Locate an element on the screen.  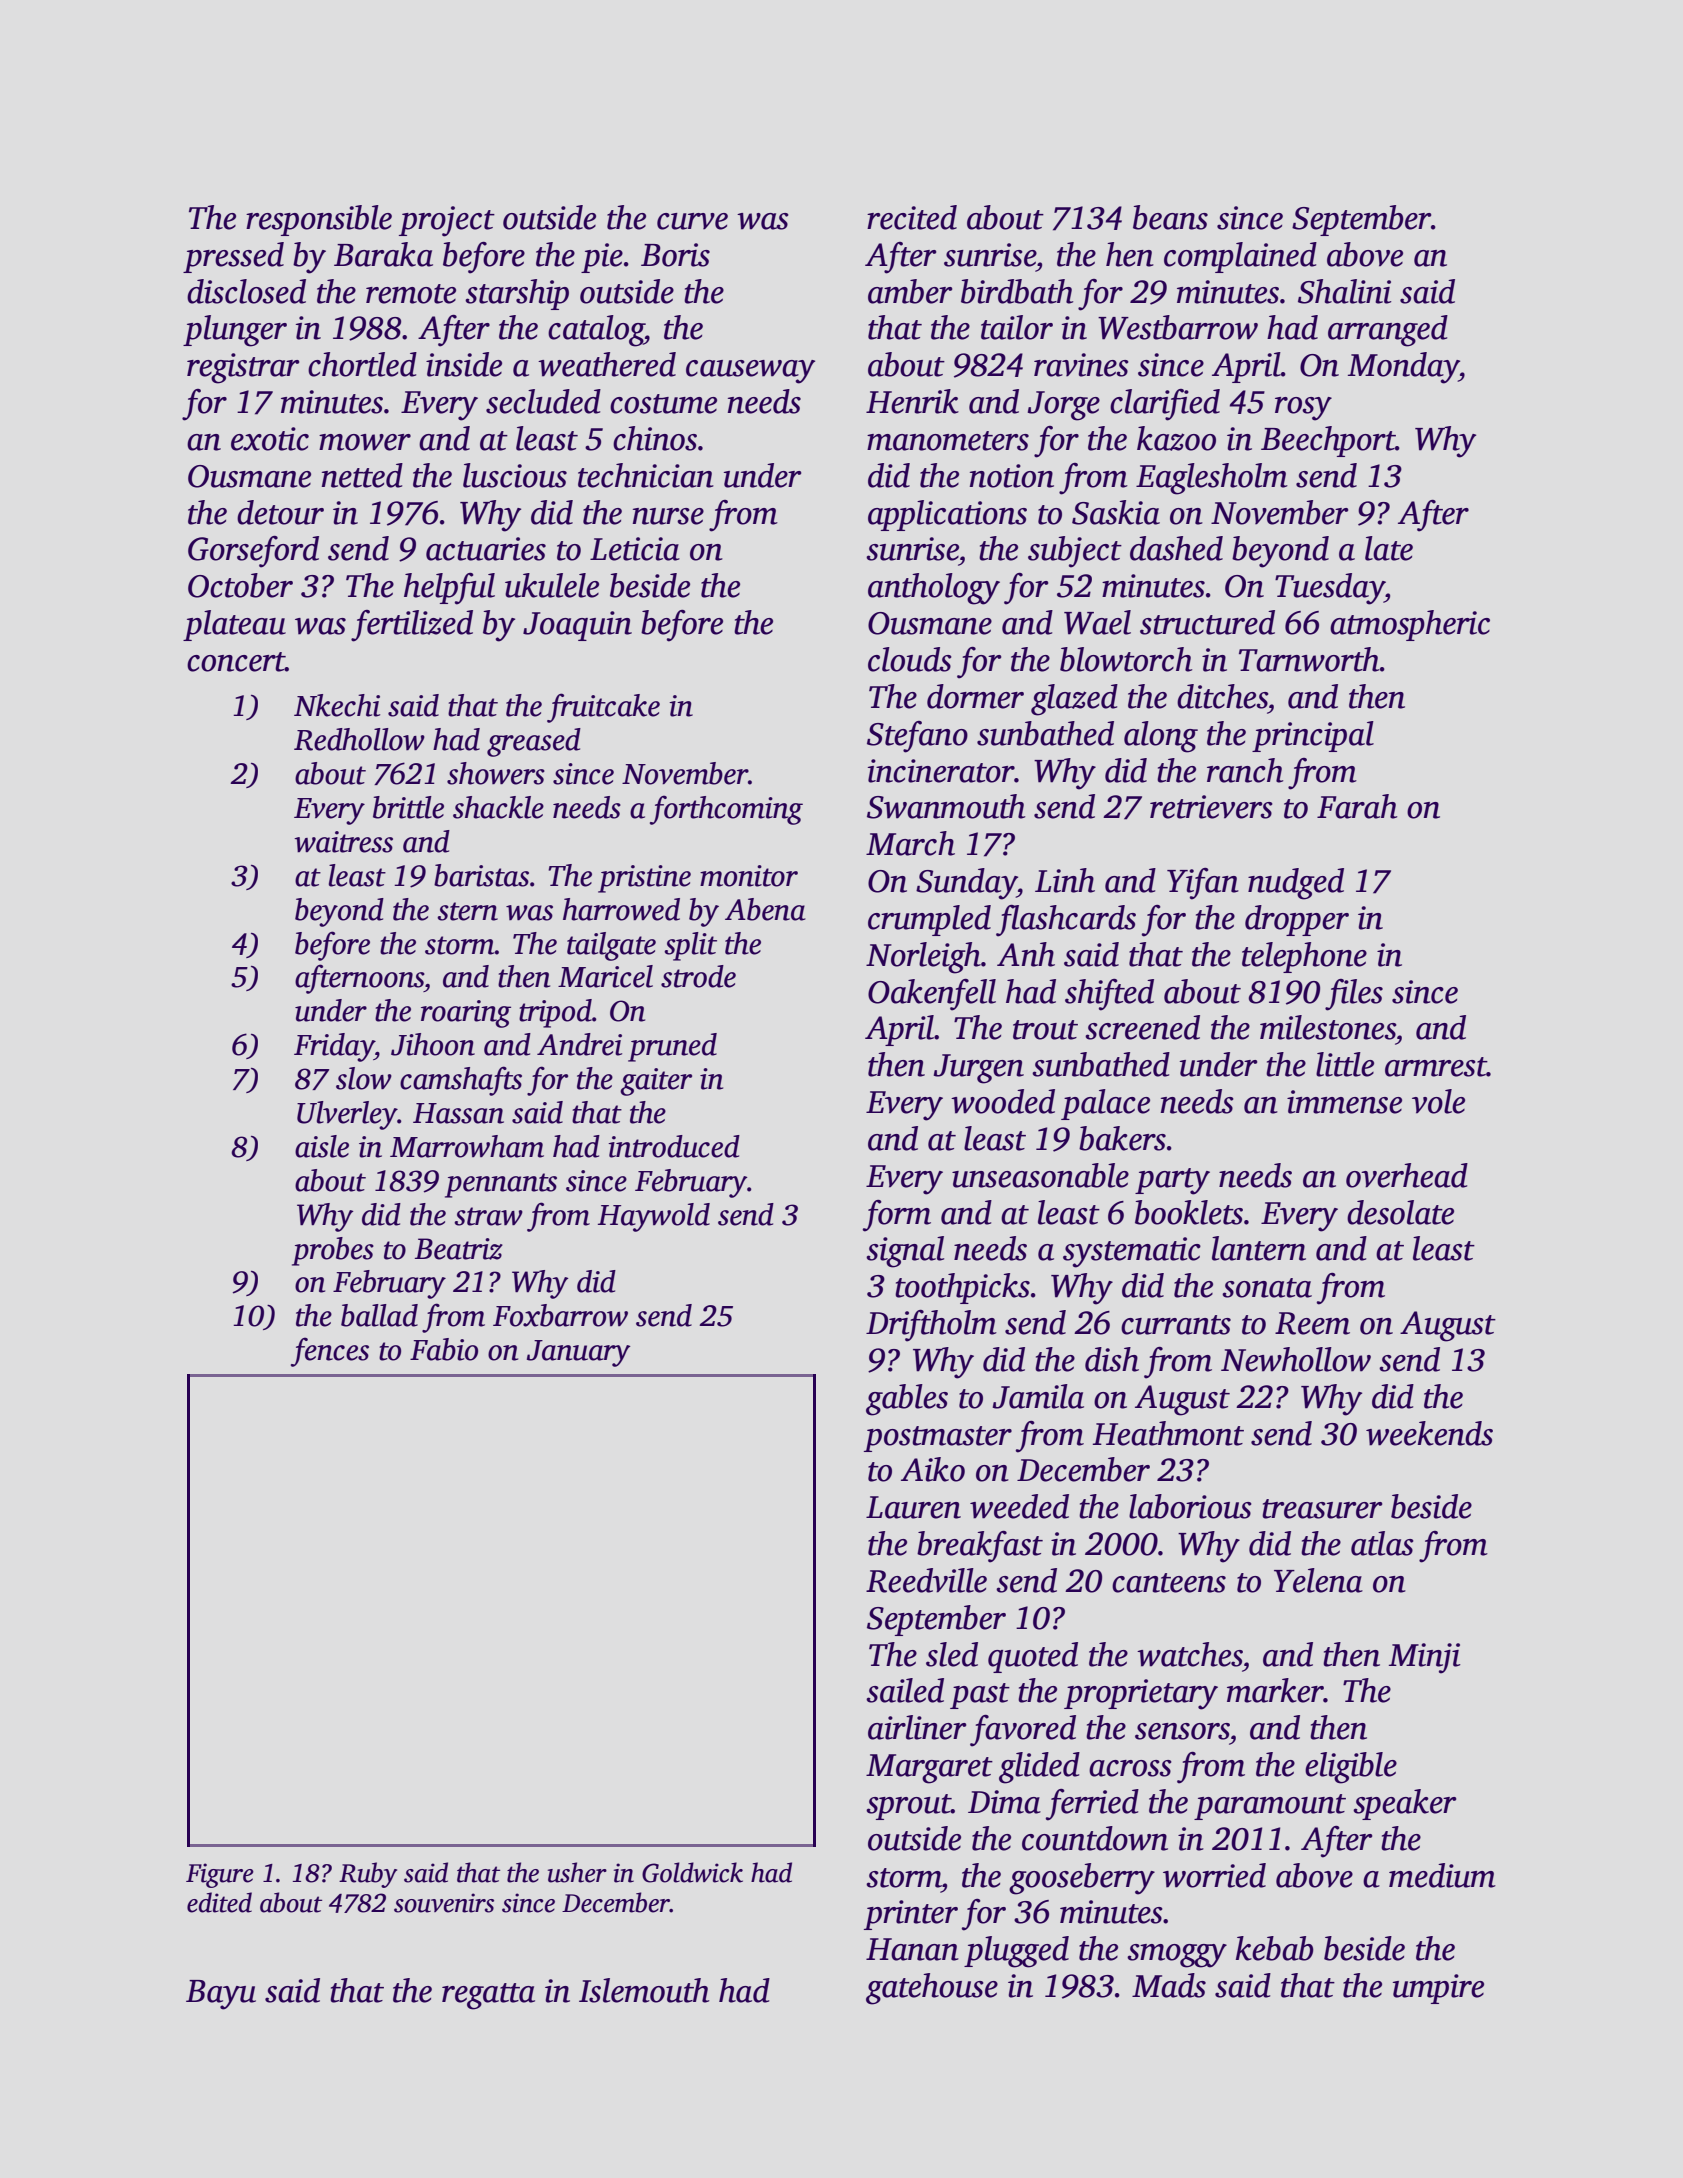
Fabio is located at coordinates (444, 1349).
